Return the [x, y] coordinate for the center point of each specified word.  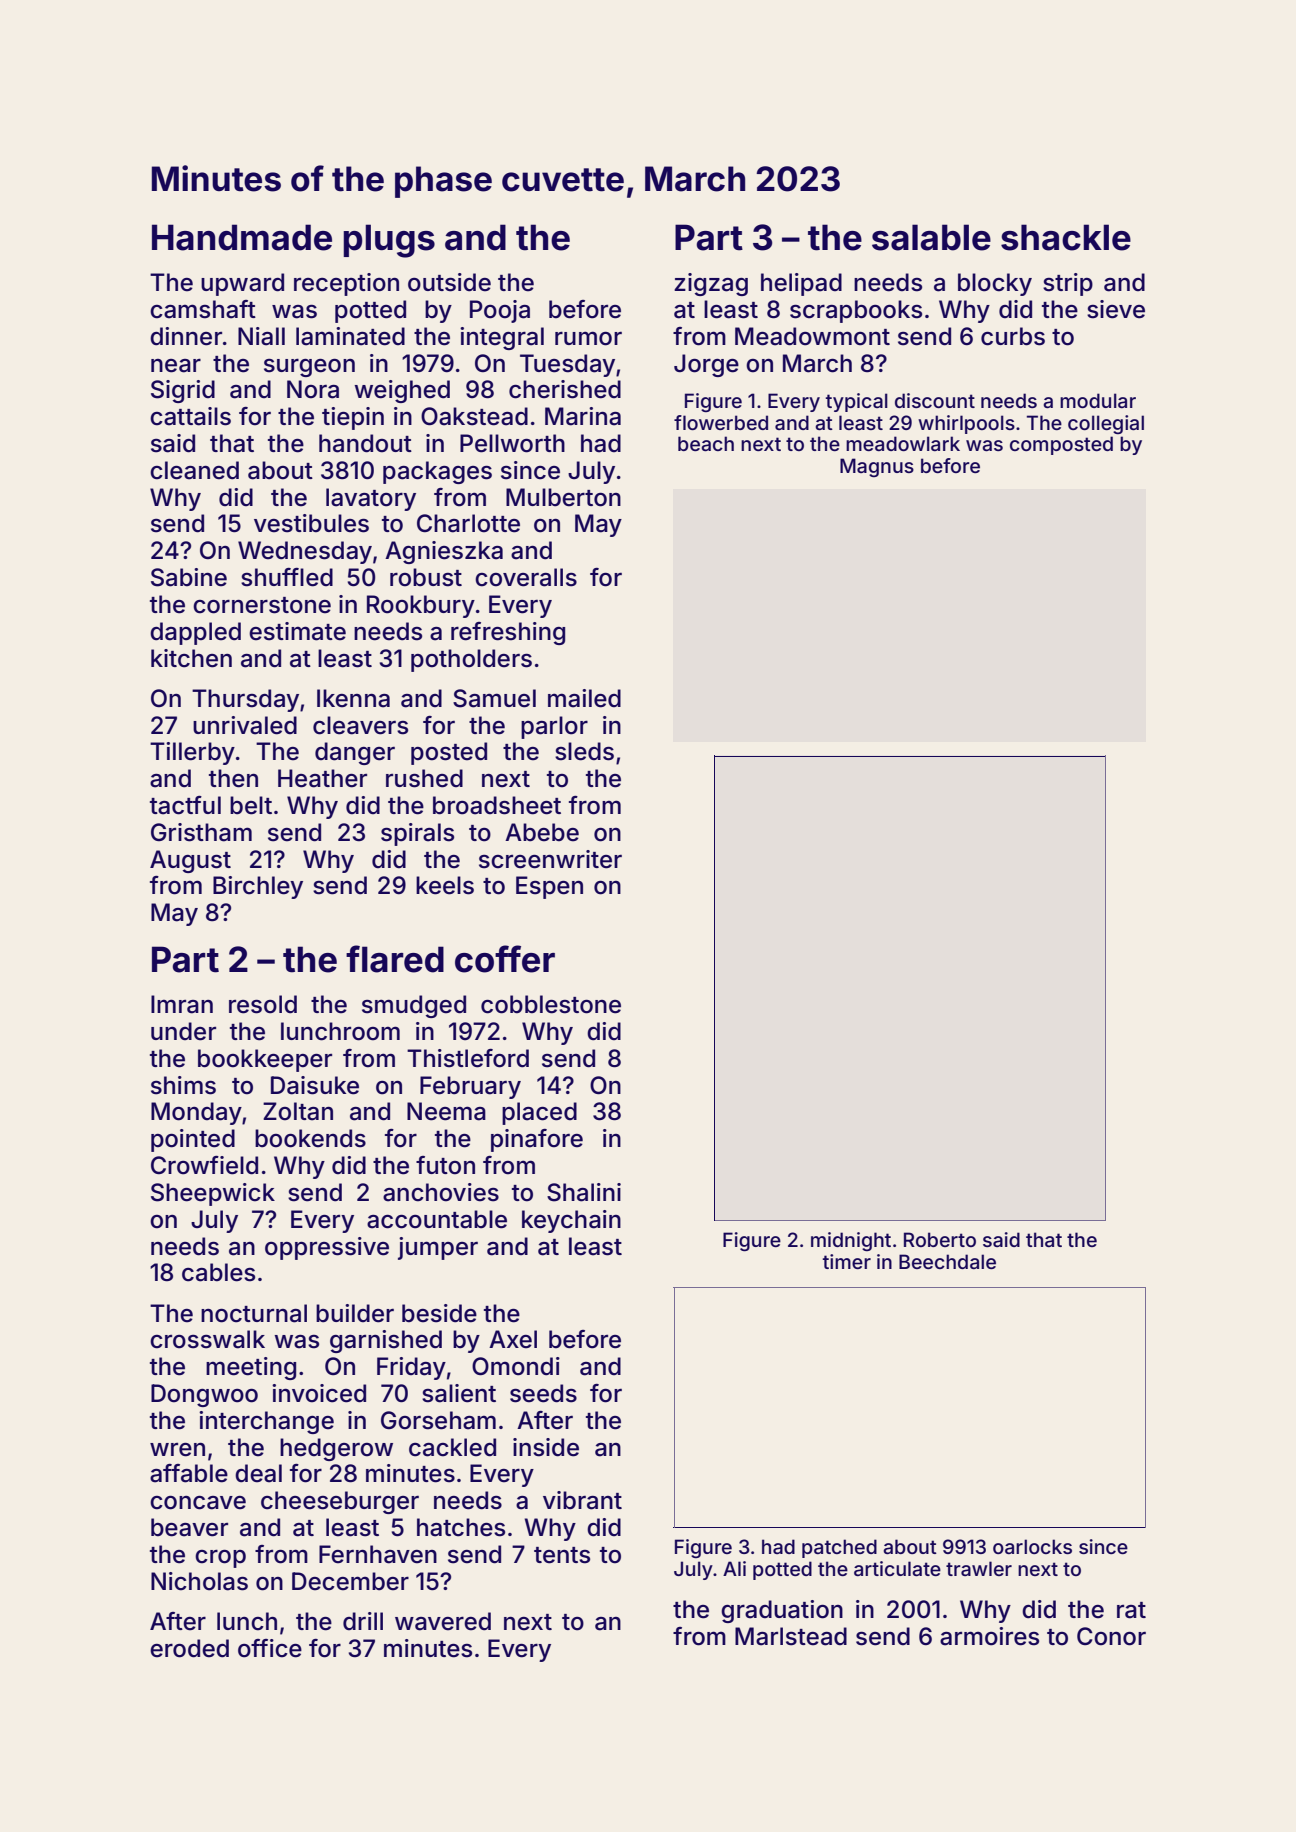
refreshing [508, 633]
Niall [261, 336]
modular [1098, 400]
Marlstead [791, 1636]
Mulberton [563, 497]
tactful [185, 805]
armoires [989, 1636]
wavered [443, 1621]
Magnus [877, 467]
